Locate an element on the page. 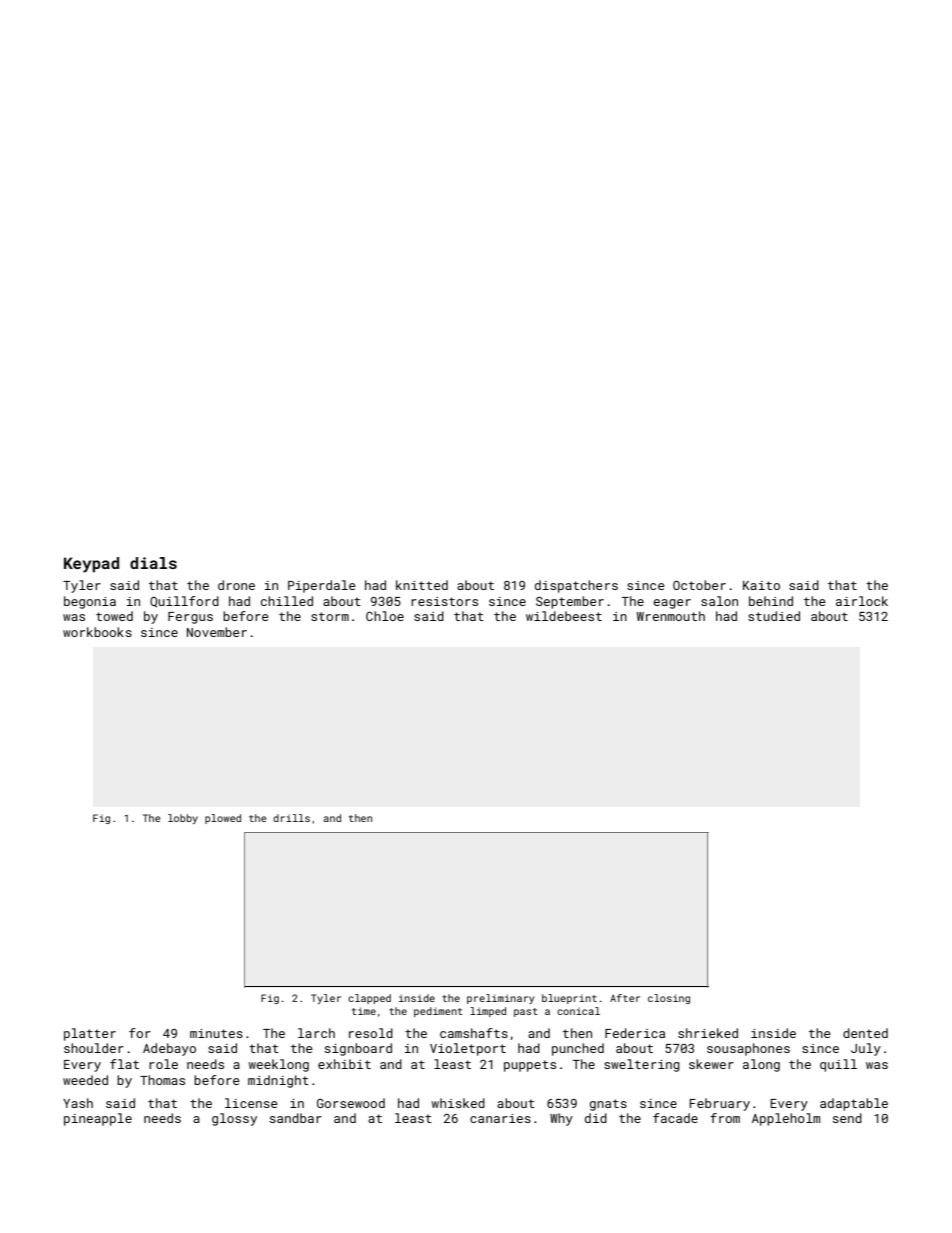 The height and width of the document is (1233, 952). glossy is located at coordinates (234, 1119).
